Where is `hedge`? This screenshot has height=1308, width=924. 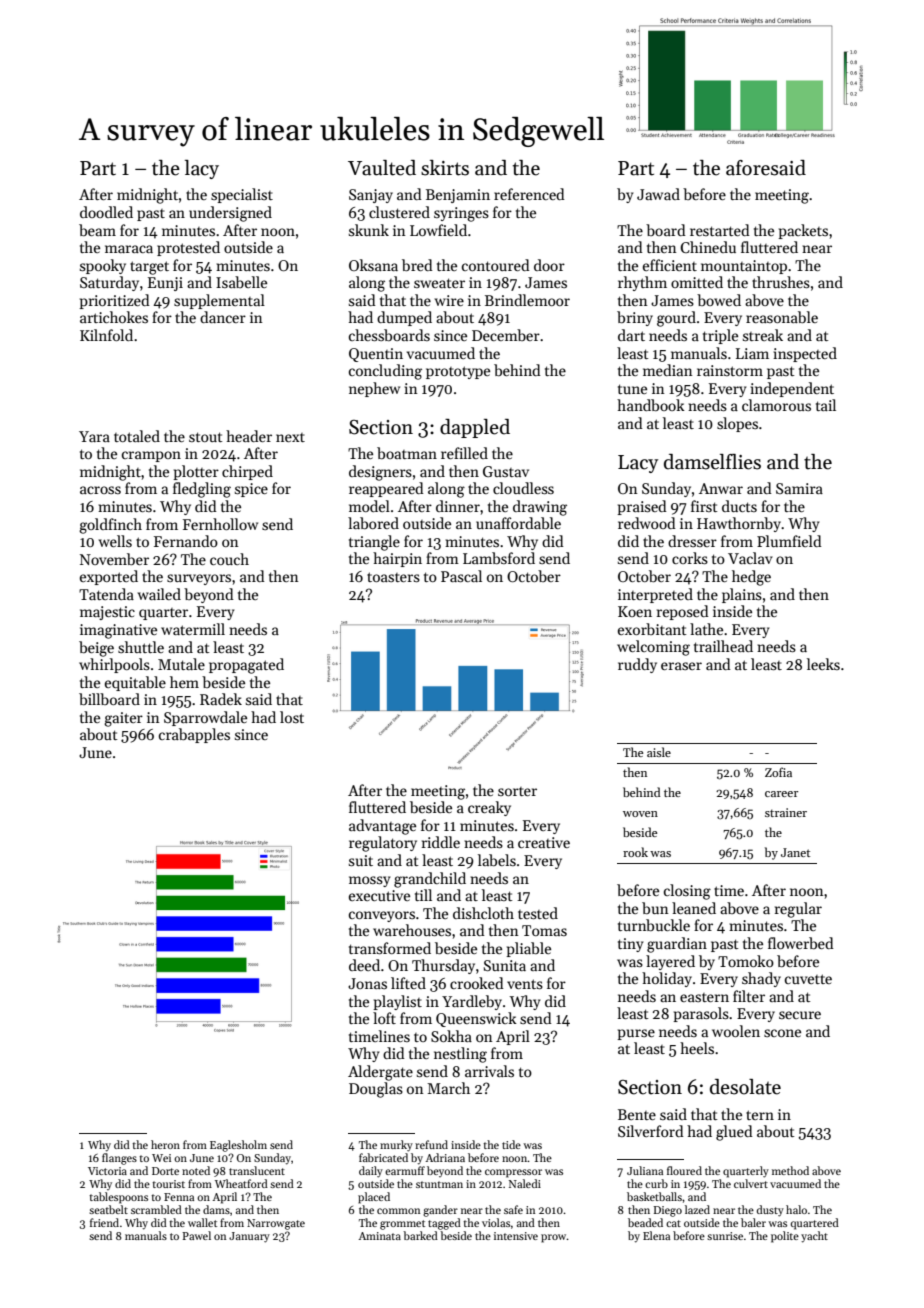 hedge is located at coordinates (751, 578).
